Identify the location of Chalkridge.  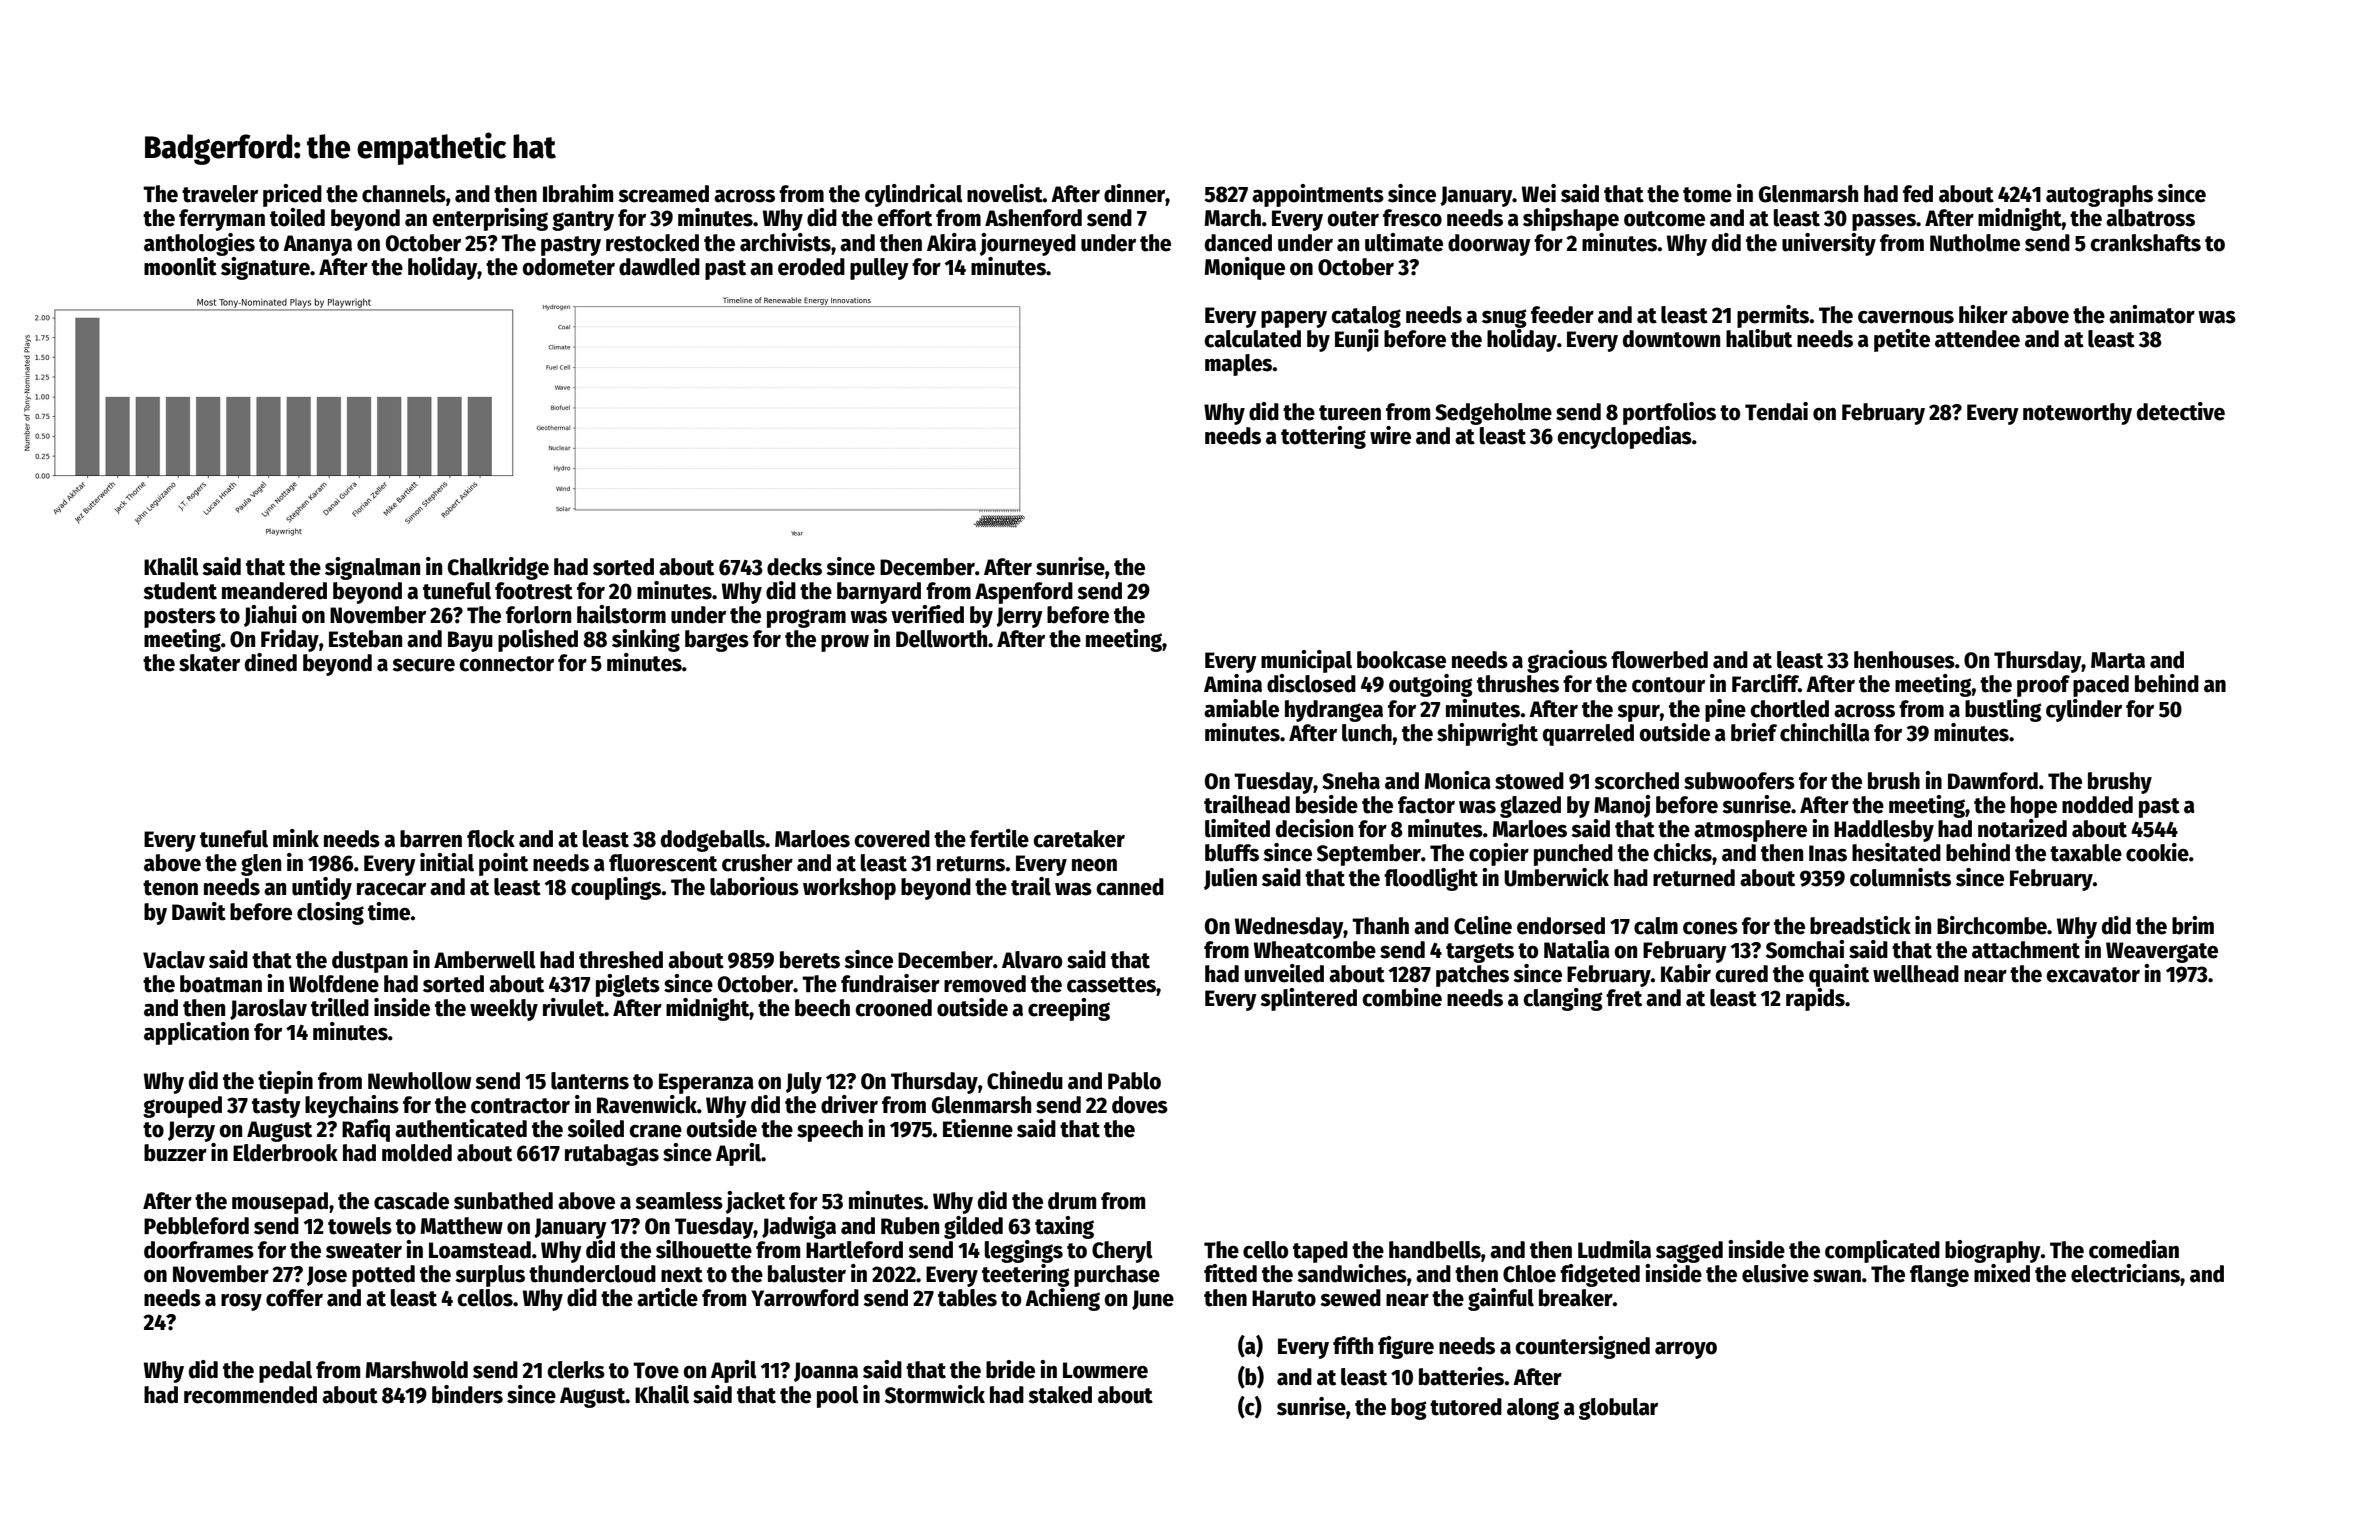
(498, 568).
